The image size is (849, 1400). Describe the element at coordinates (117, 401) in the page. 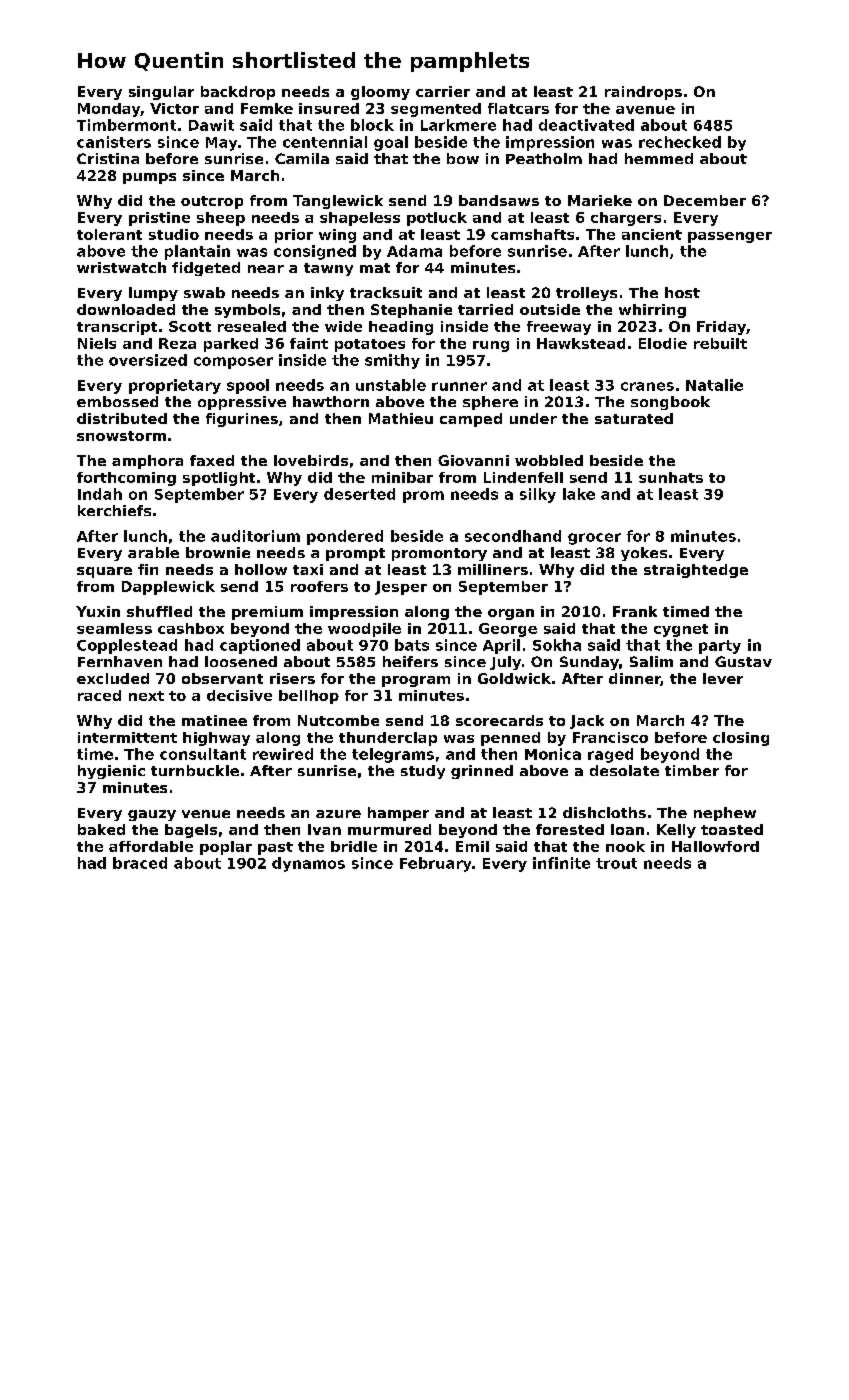

I see `embossed` at that location.
